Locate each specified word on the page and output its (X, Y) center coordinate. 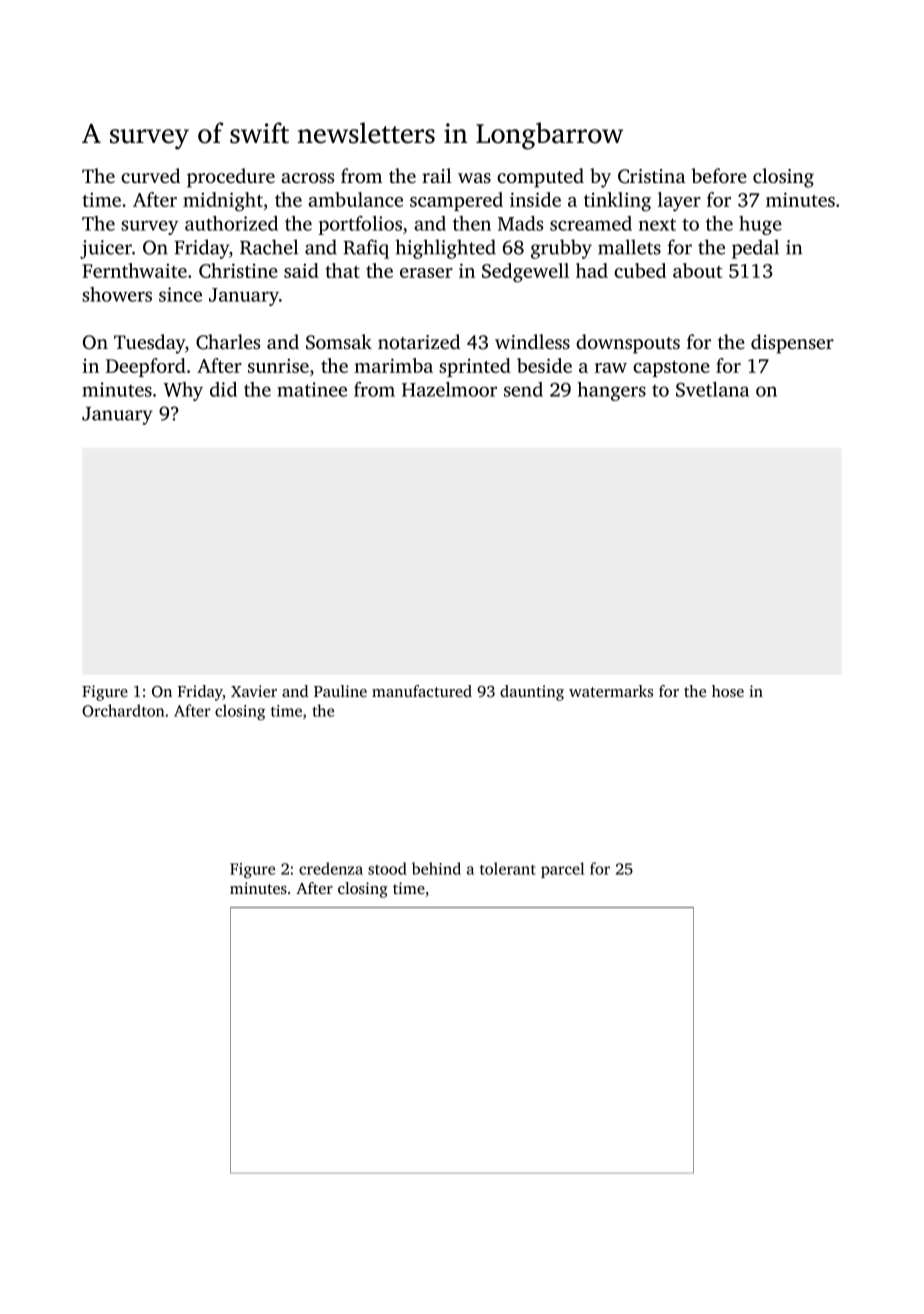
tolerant (507, 868)
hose (728, 691)
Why (183, 391)
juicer (106, 249)
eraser (426, 273)
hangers (612, 391)
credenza (331, 868)
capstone (671, 369)
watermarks (611, 691)
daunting (532, 693)
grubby (561, 249)
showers (117, 294)
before (719, 175)
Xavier (254, 691)
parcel (562, 870)
